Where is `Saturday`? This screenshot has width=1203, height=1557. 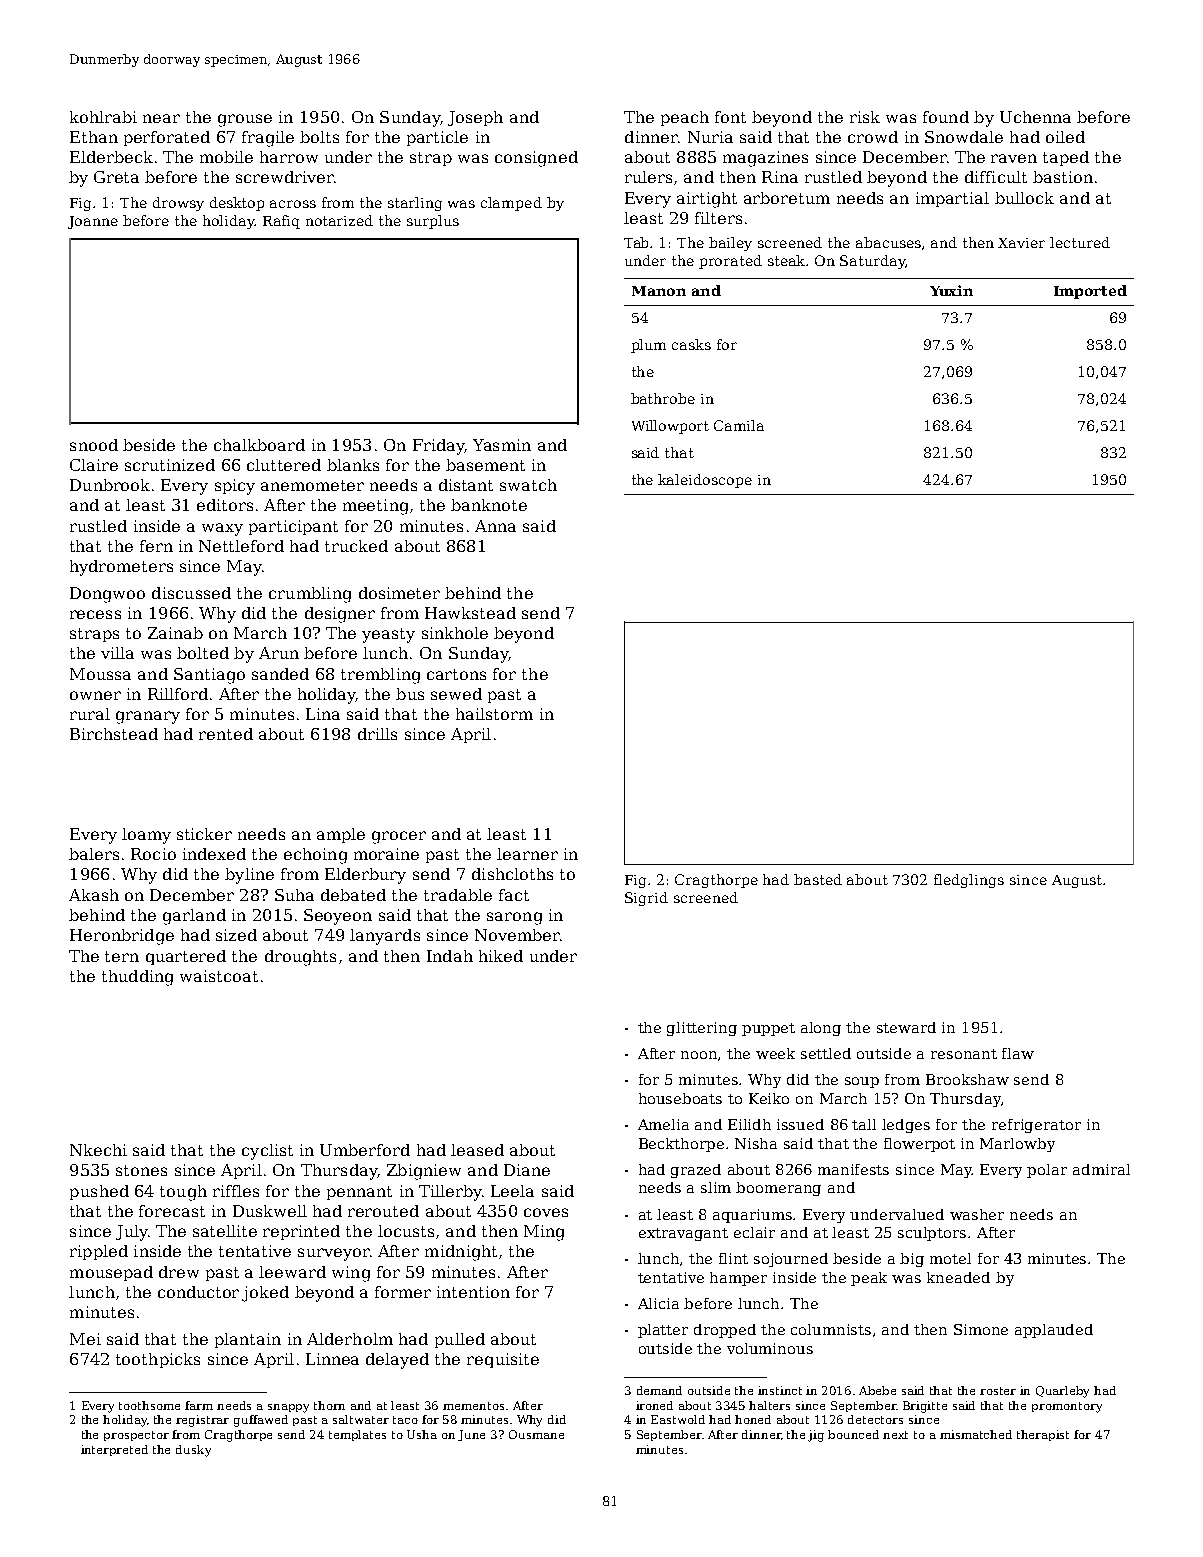 Saturday is located at coordinates (872, 262).
